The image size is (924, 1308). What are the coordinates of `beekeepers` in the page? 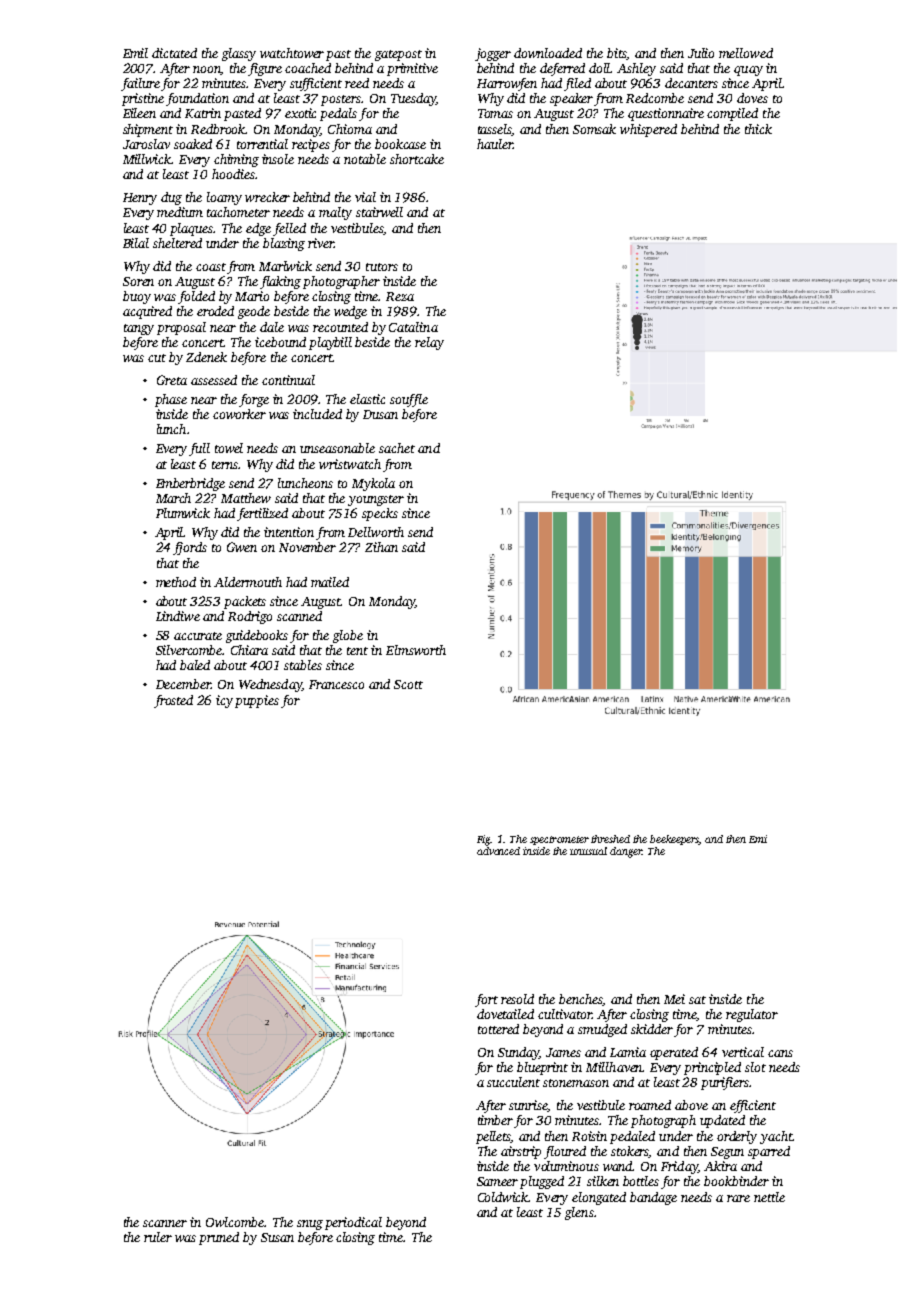 It's located at (674, 840).
